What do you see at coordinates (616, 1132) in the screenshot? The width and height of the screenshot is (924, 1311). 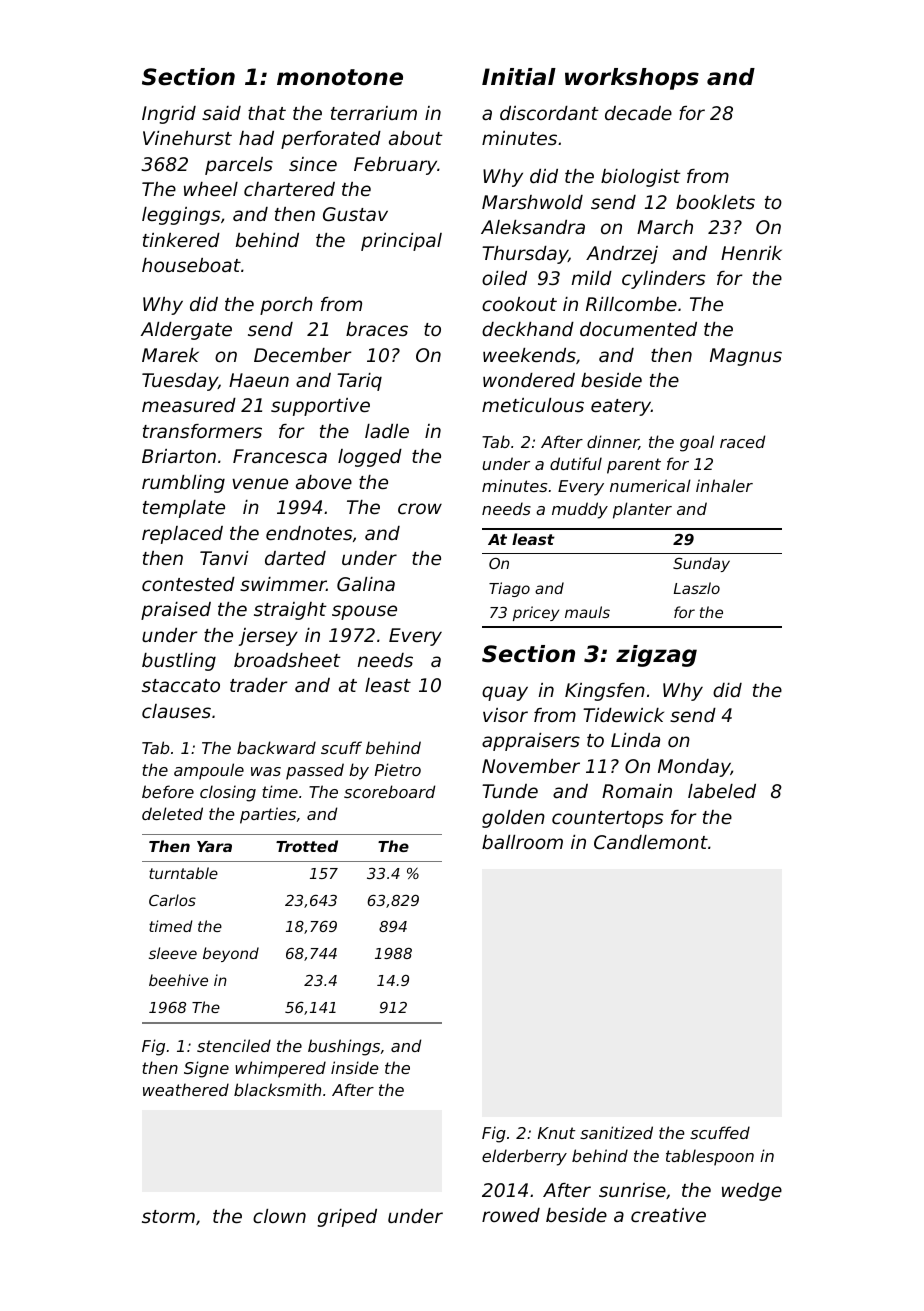 I see `sanitized` at bounding box center [616, 1132].
